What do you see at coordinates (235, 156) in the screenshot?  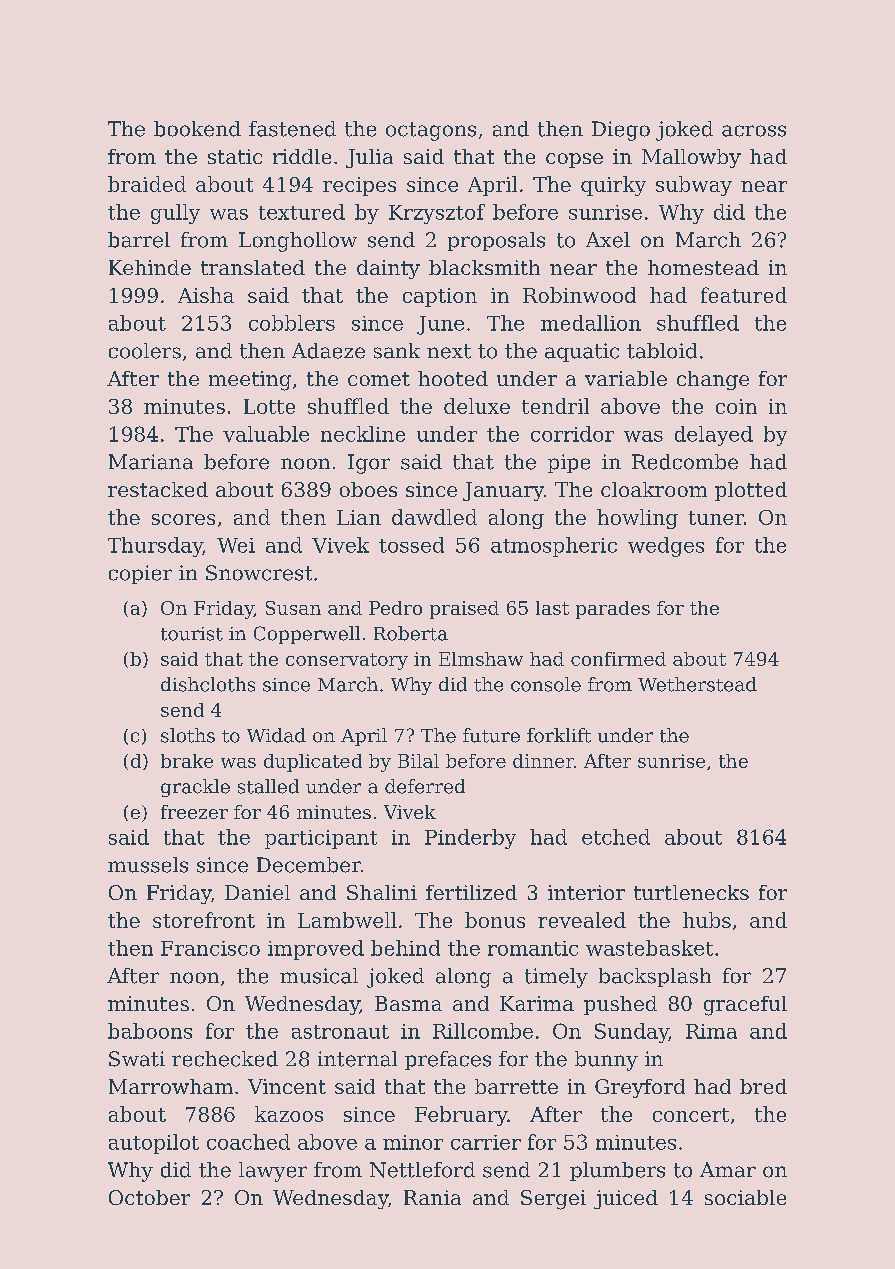 I see `static` at bounding box center [235, 156].
